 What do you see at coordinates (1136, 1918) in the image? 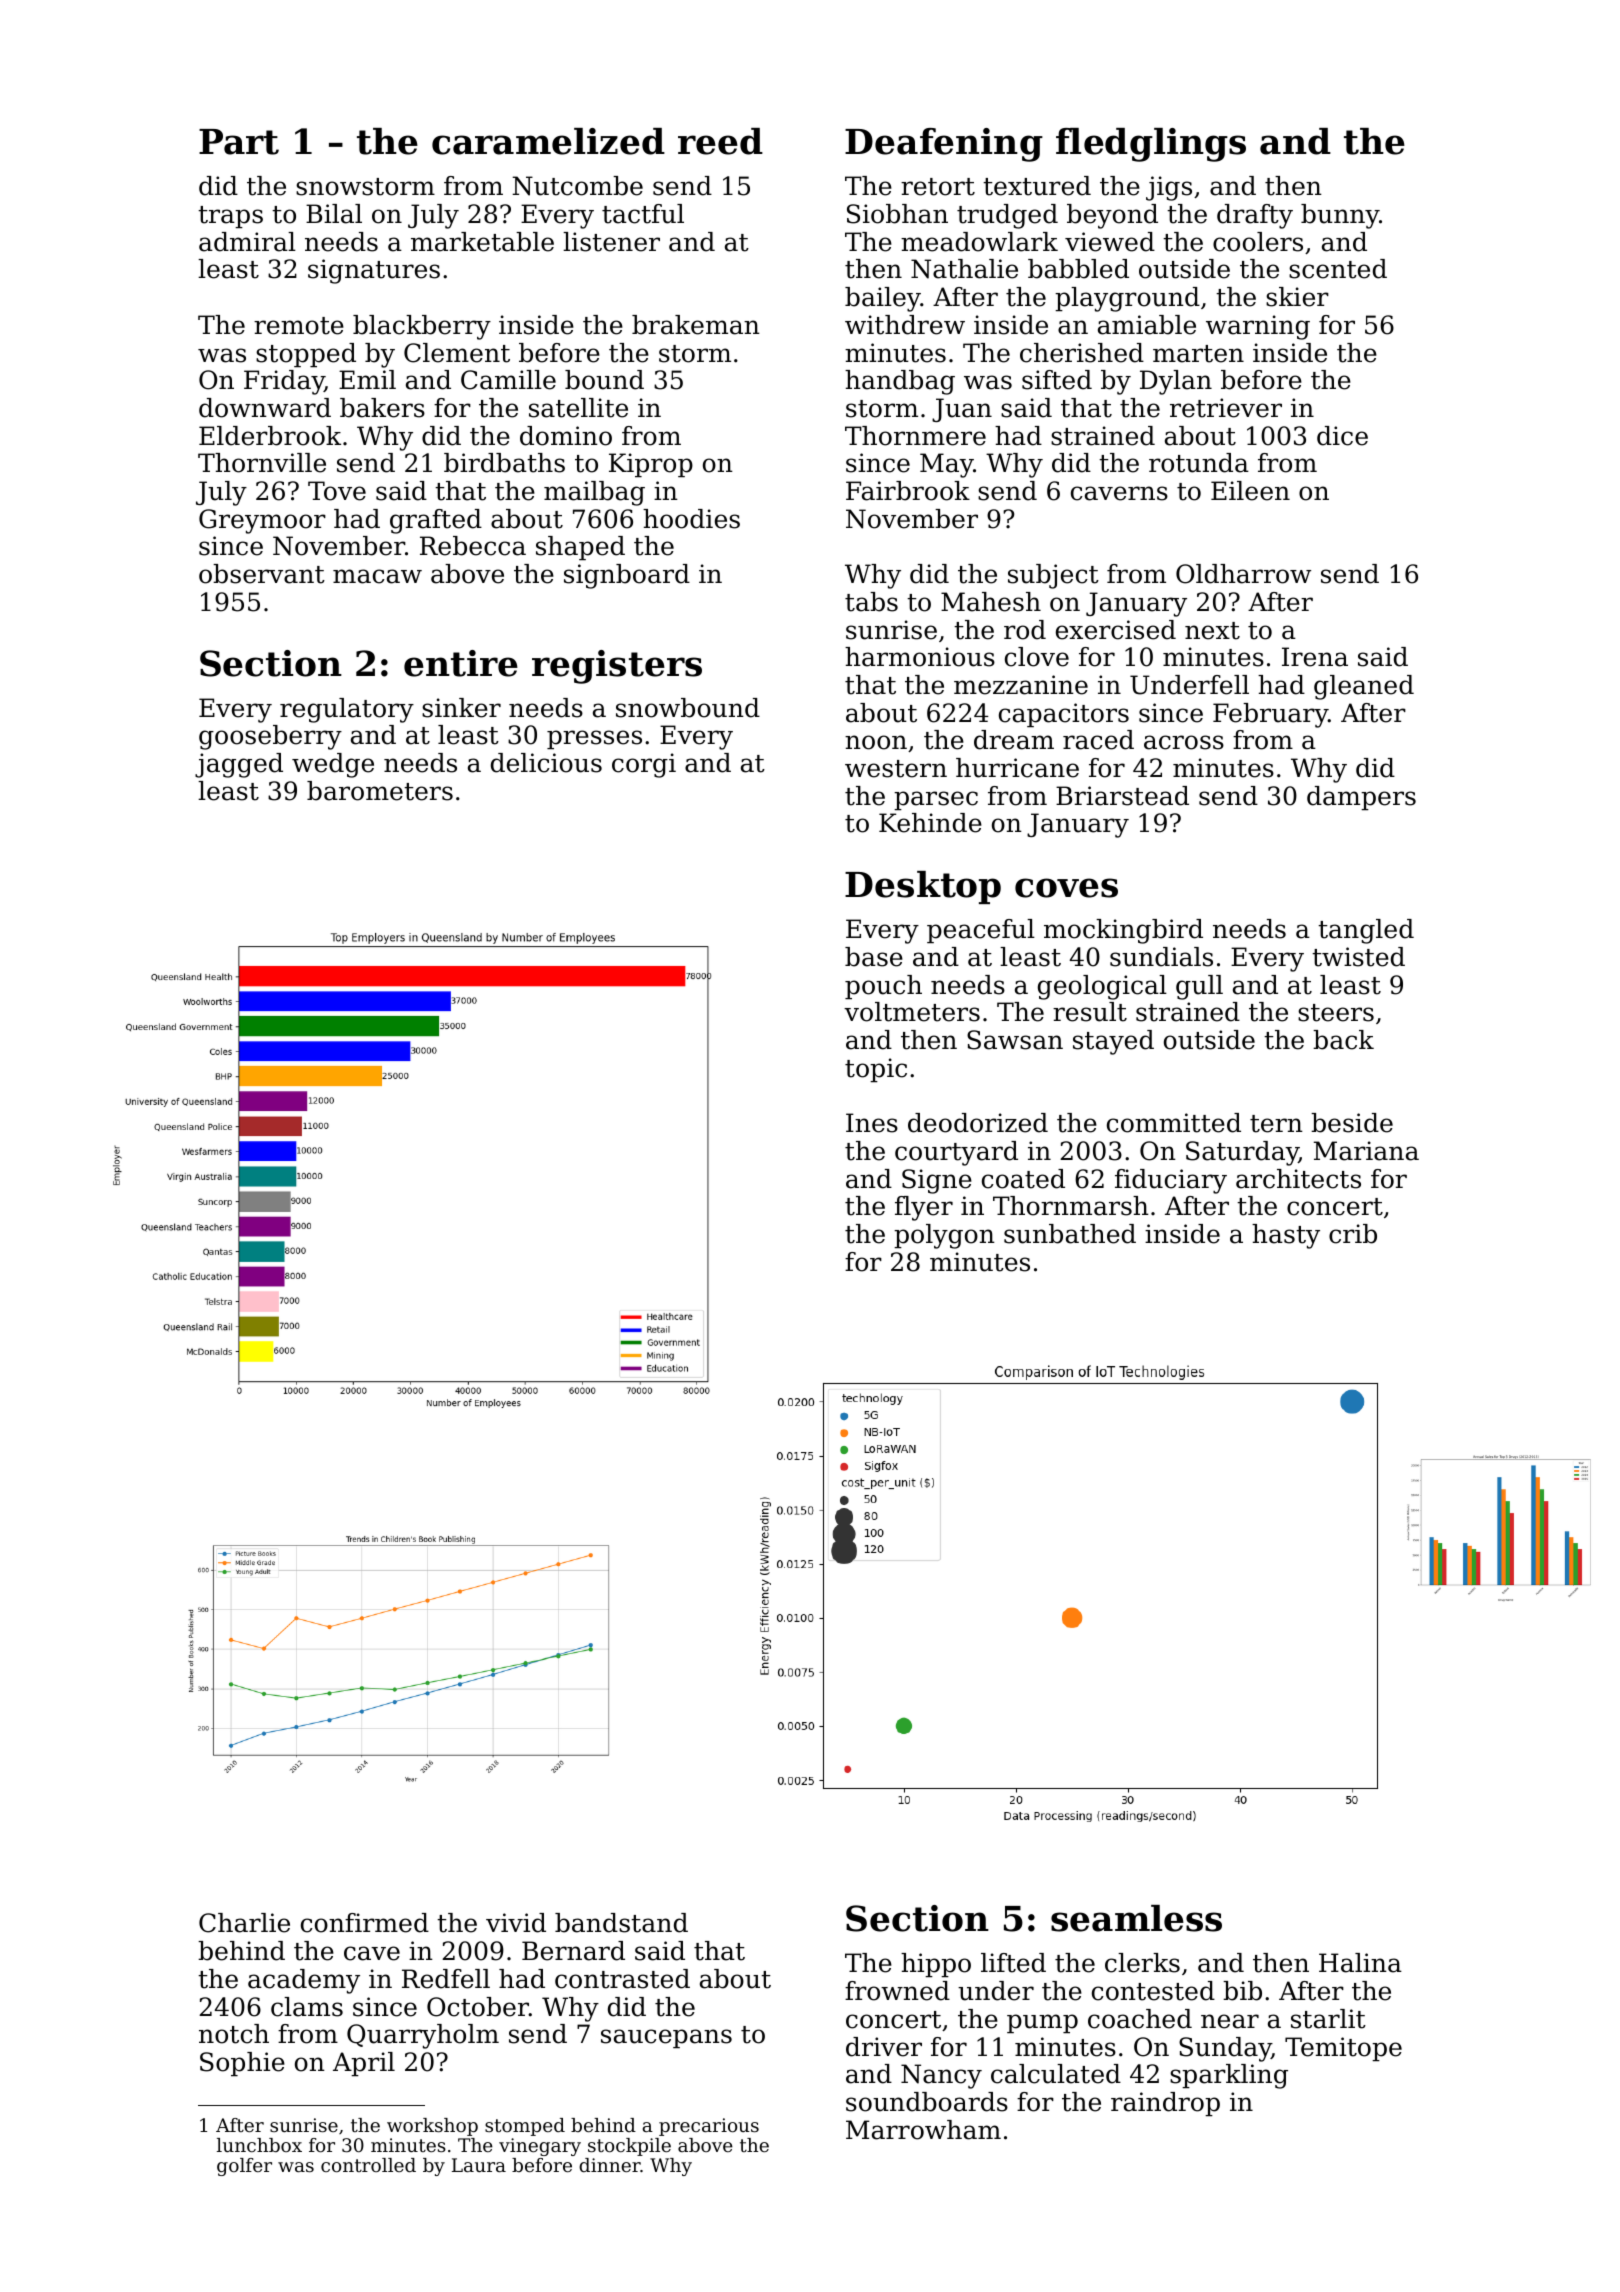
I see `seamless` at bounding box center [1136, 1918].
